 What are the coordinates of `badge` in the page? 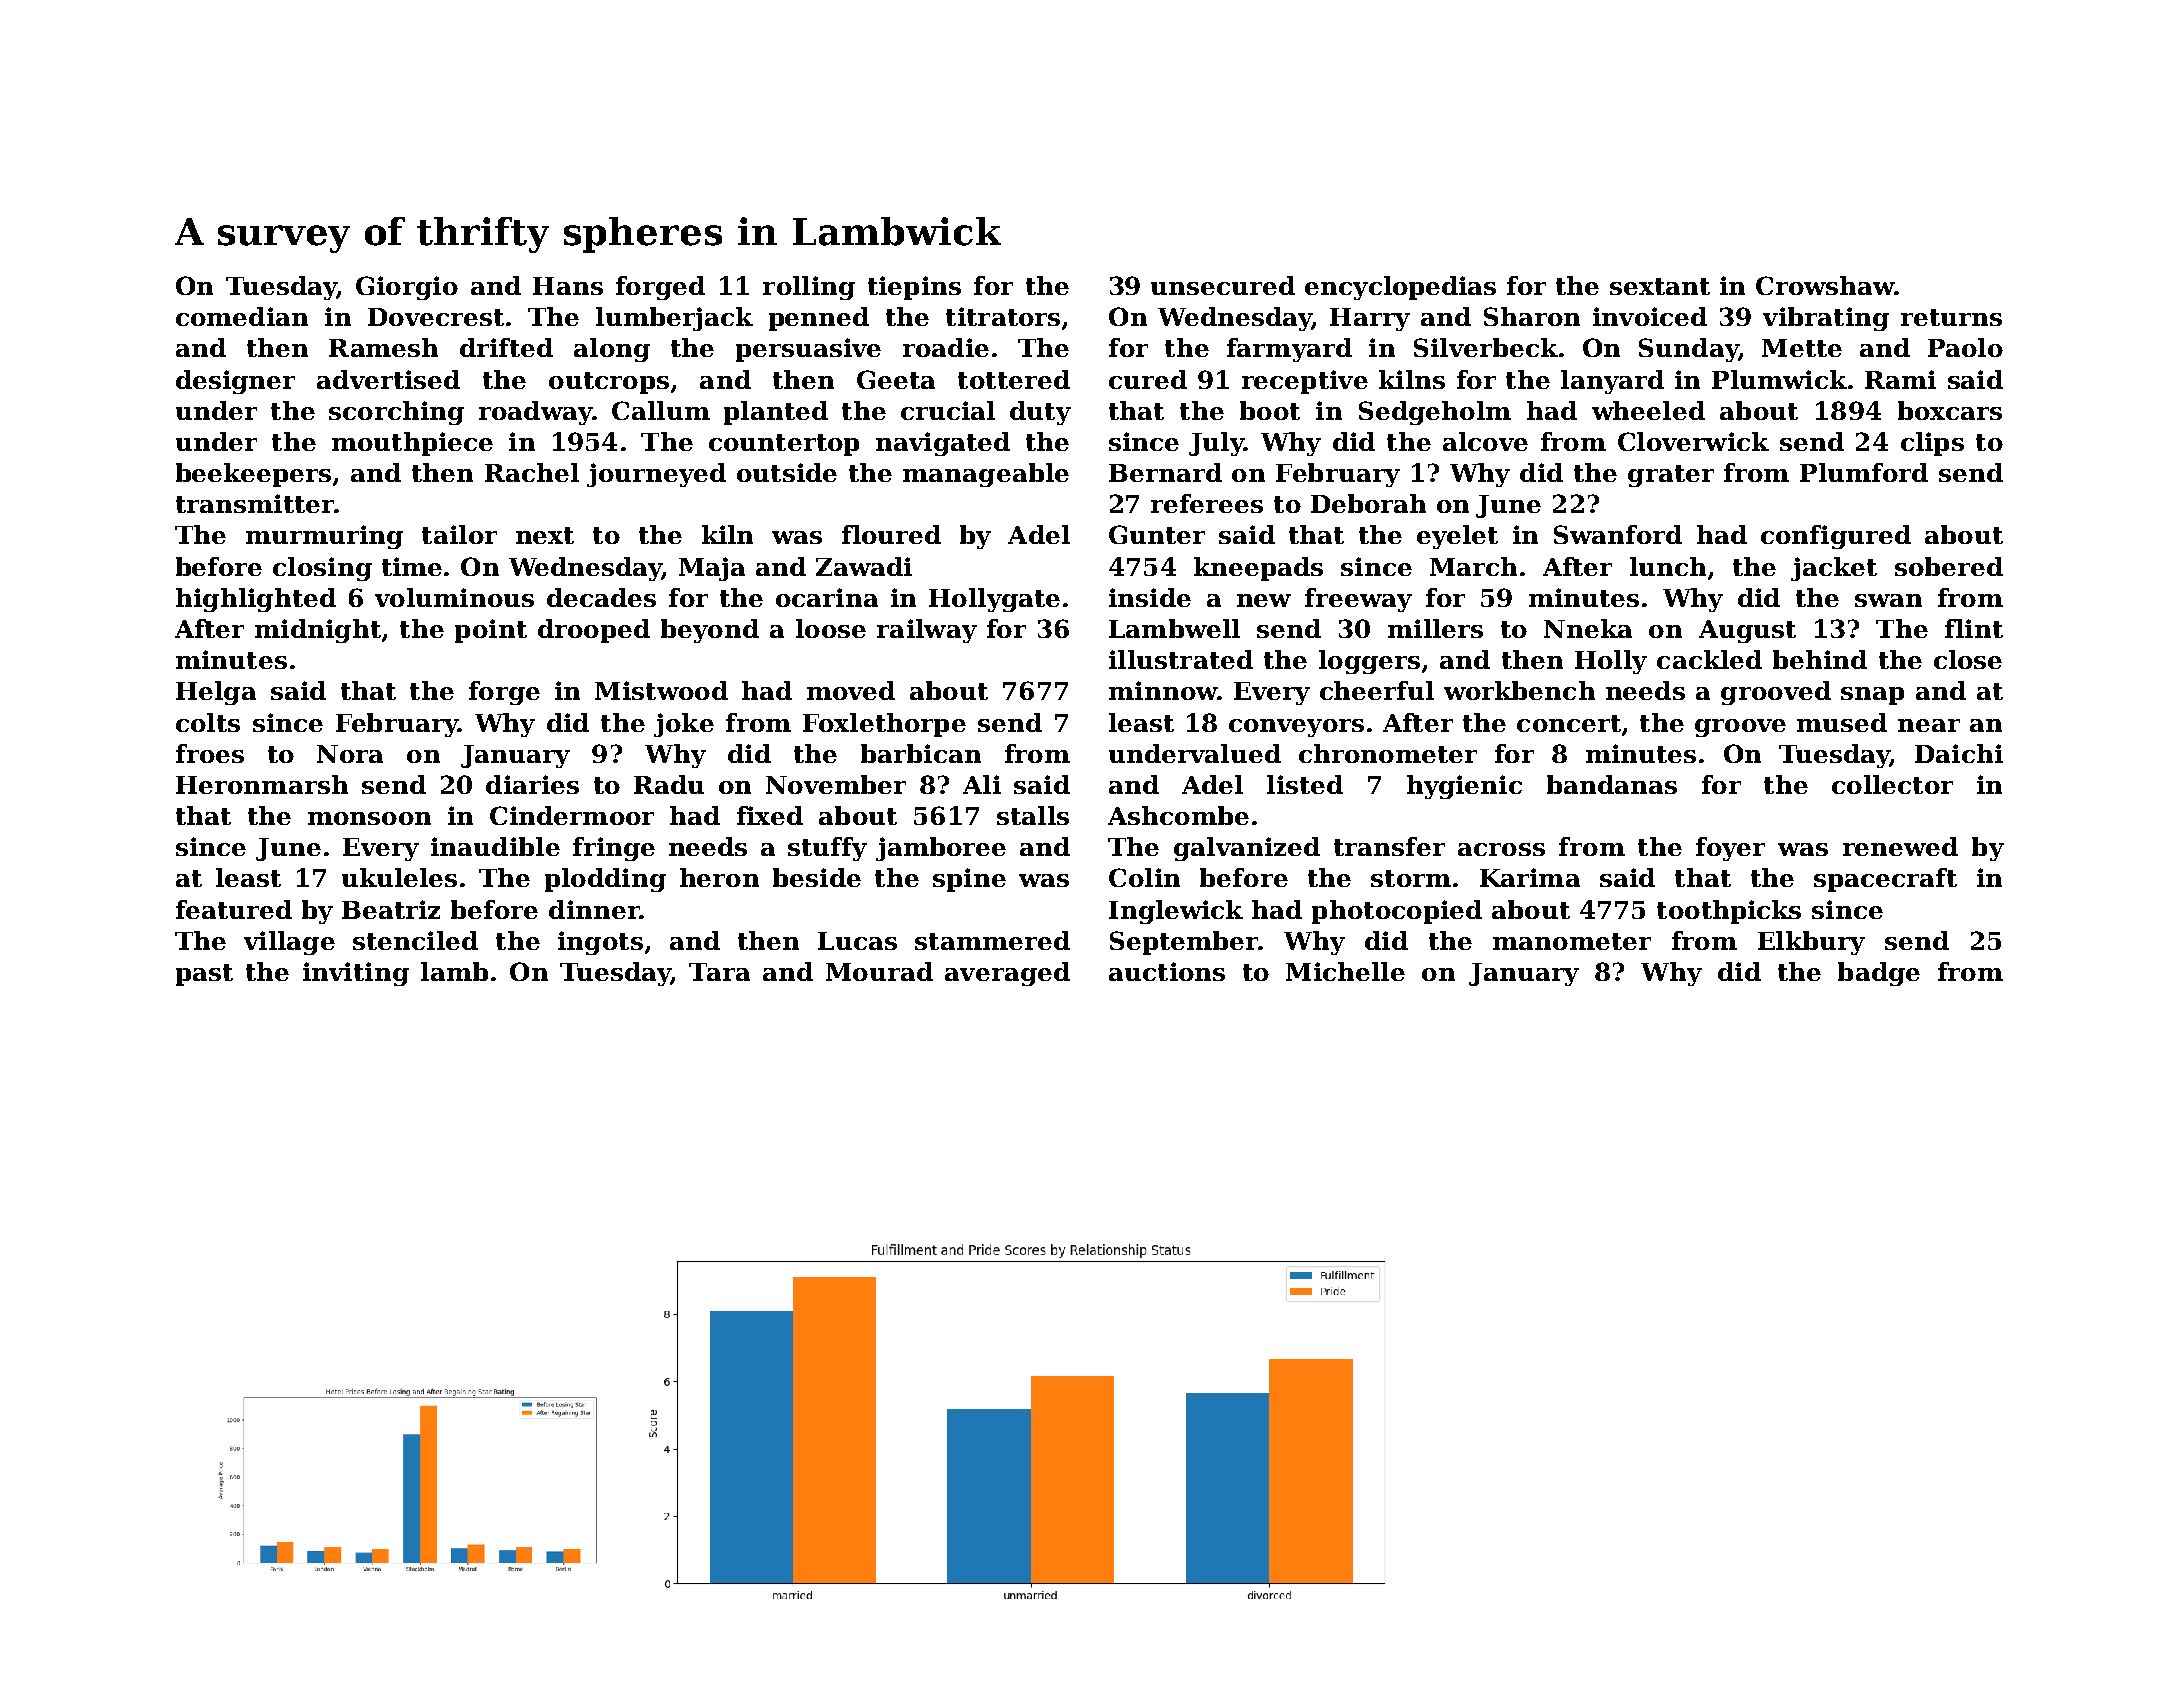 It's located at (1879, 974).
